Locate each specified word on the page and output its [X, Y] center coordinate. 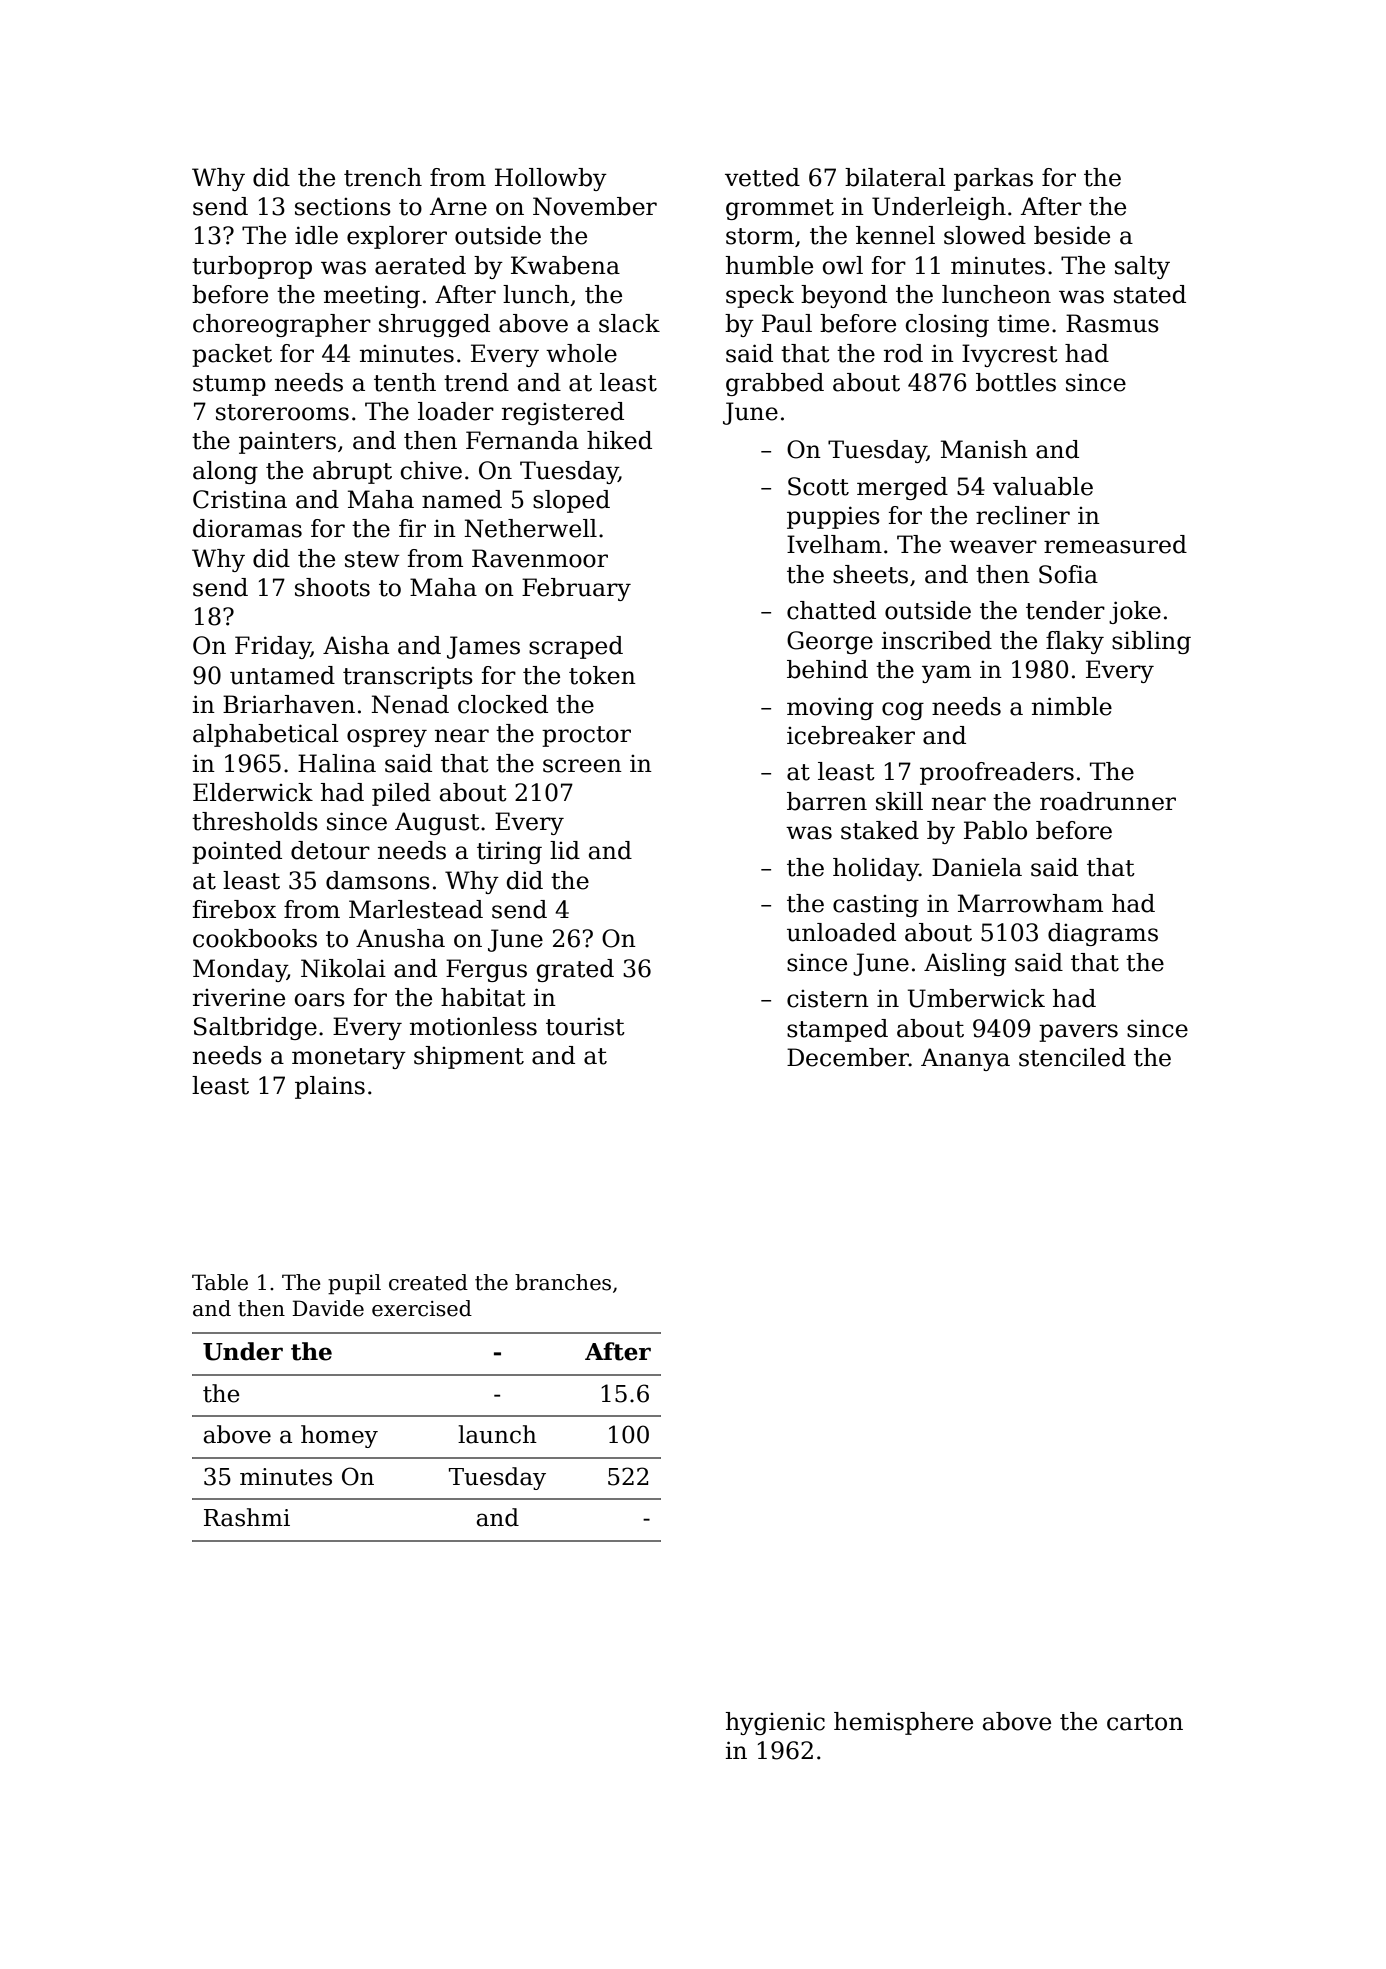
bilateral [895, 177]
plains [330, 1087]
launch [497, 1434]
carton [1145, 1722]
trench [383, 177]
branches [563, 1282]
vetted [762, 177]
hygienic [775, 1723]
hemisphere [903, 1723]
